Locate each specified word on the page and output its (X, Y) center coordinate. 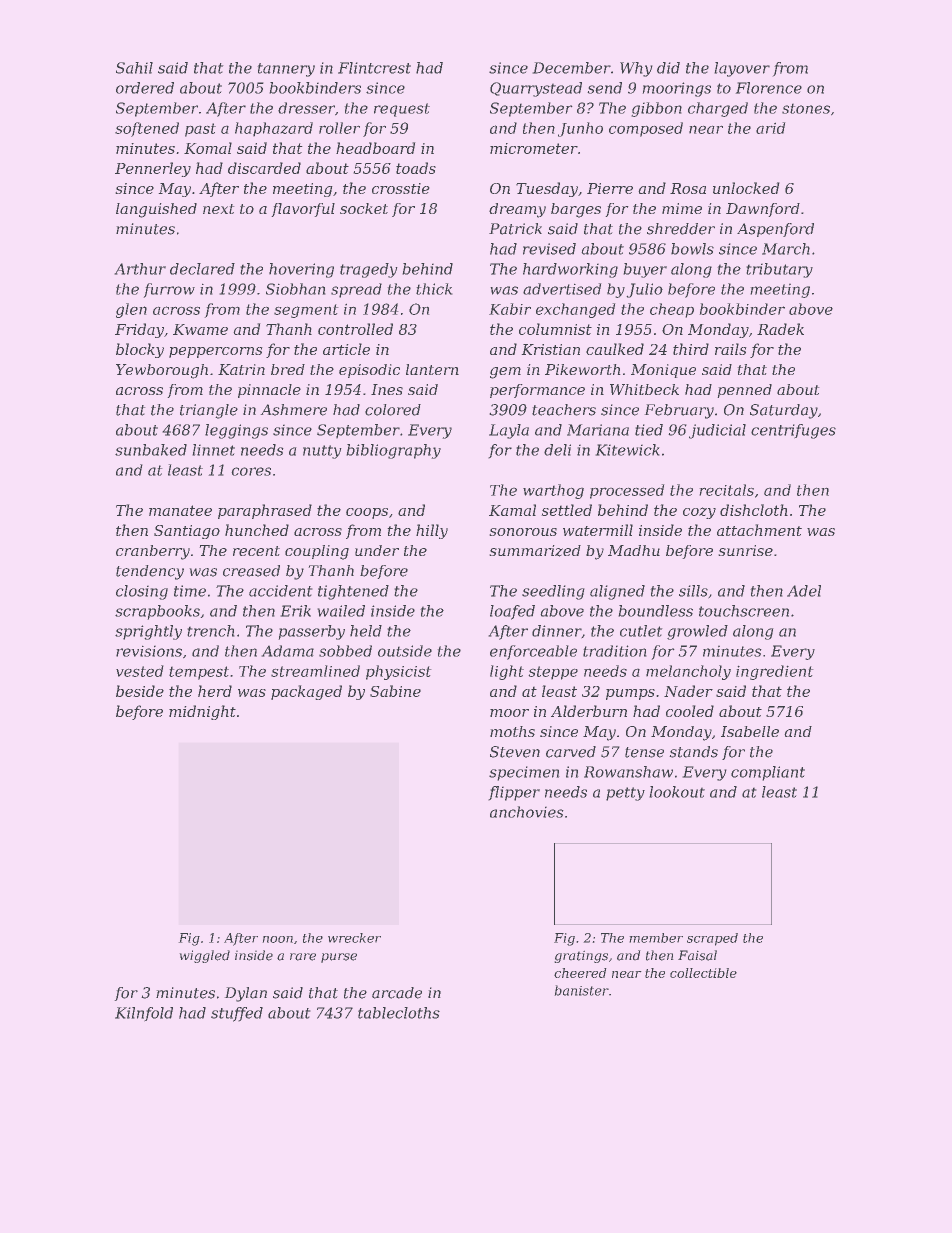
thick (434, 289)
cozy (699, 513)
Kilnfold (144, 1014)
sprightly (148, 632)
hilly (432, 531)
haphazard (274, 129)
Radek (780, 329)
